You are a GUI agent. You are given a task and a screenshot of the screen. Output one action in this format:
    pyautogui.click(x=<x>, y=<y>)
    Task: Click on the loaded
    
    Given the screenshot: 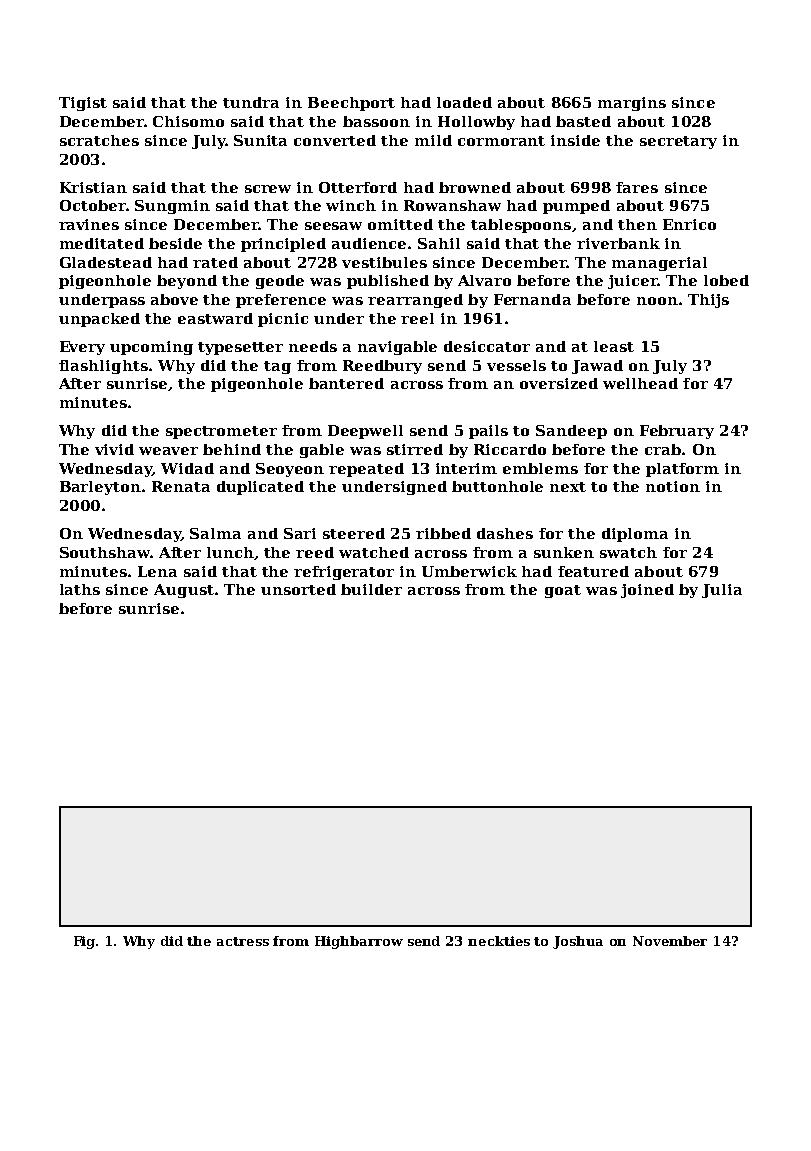 What is the action you would take?
    pyautogui.click(x=464, y=102)
